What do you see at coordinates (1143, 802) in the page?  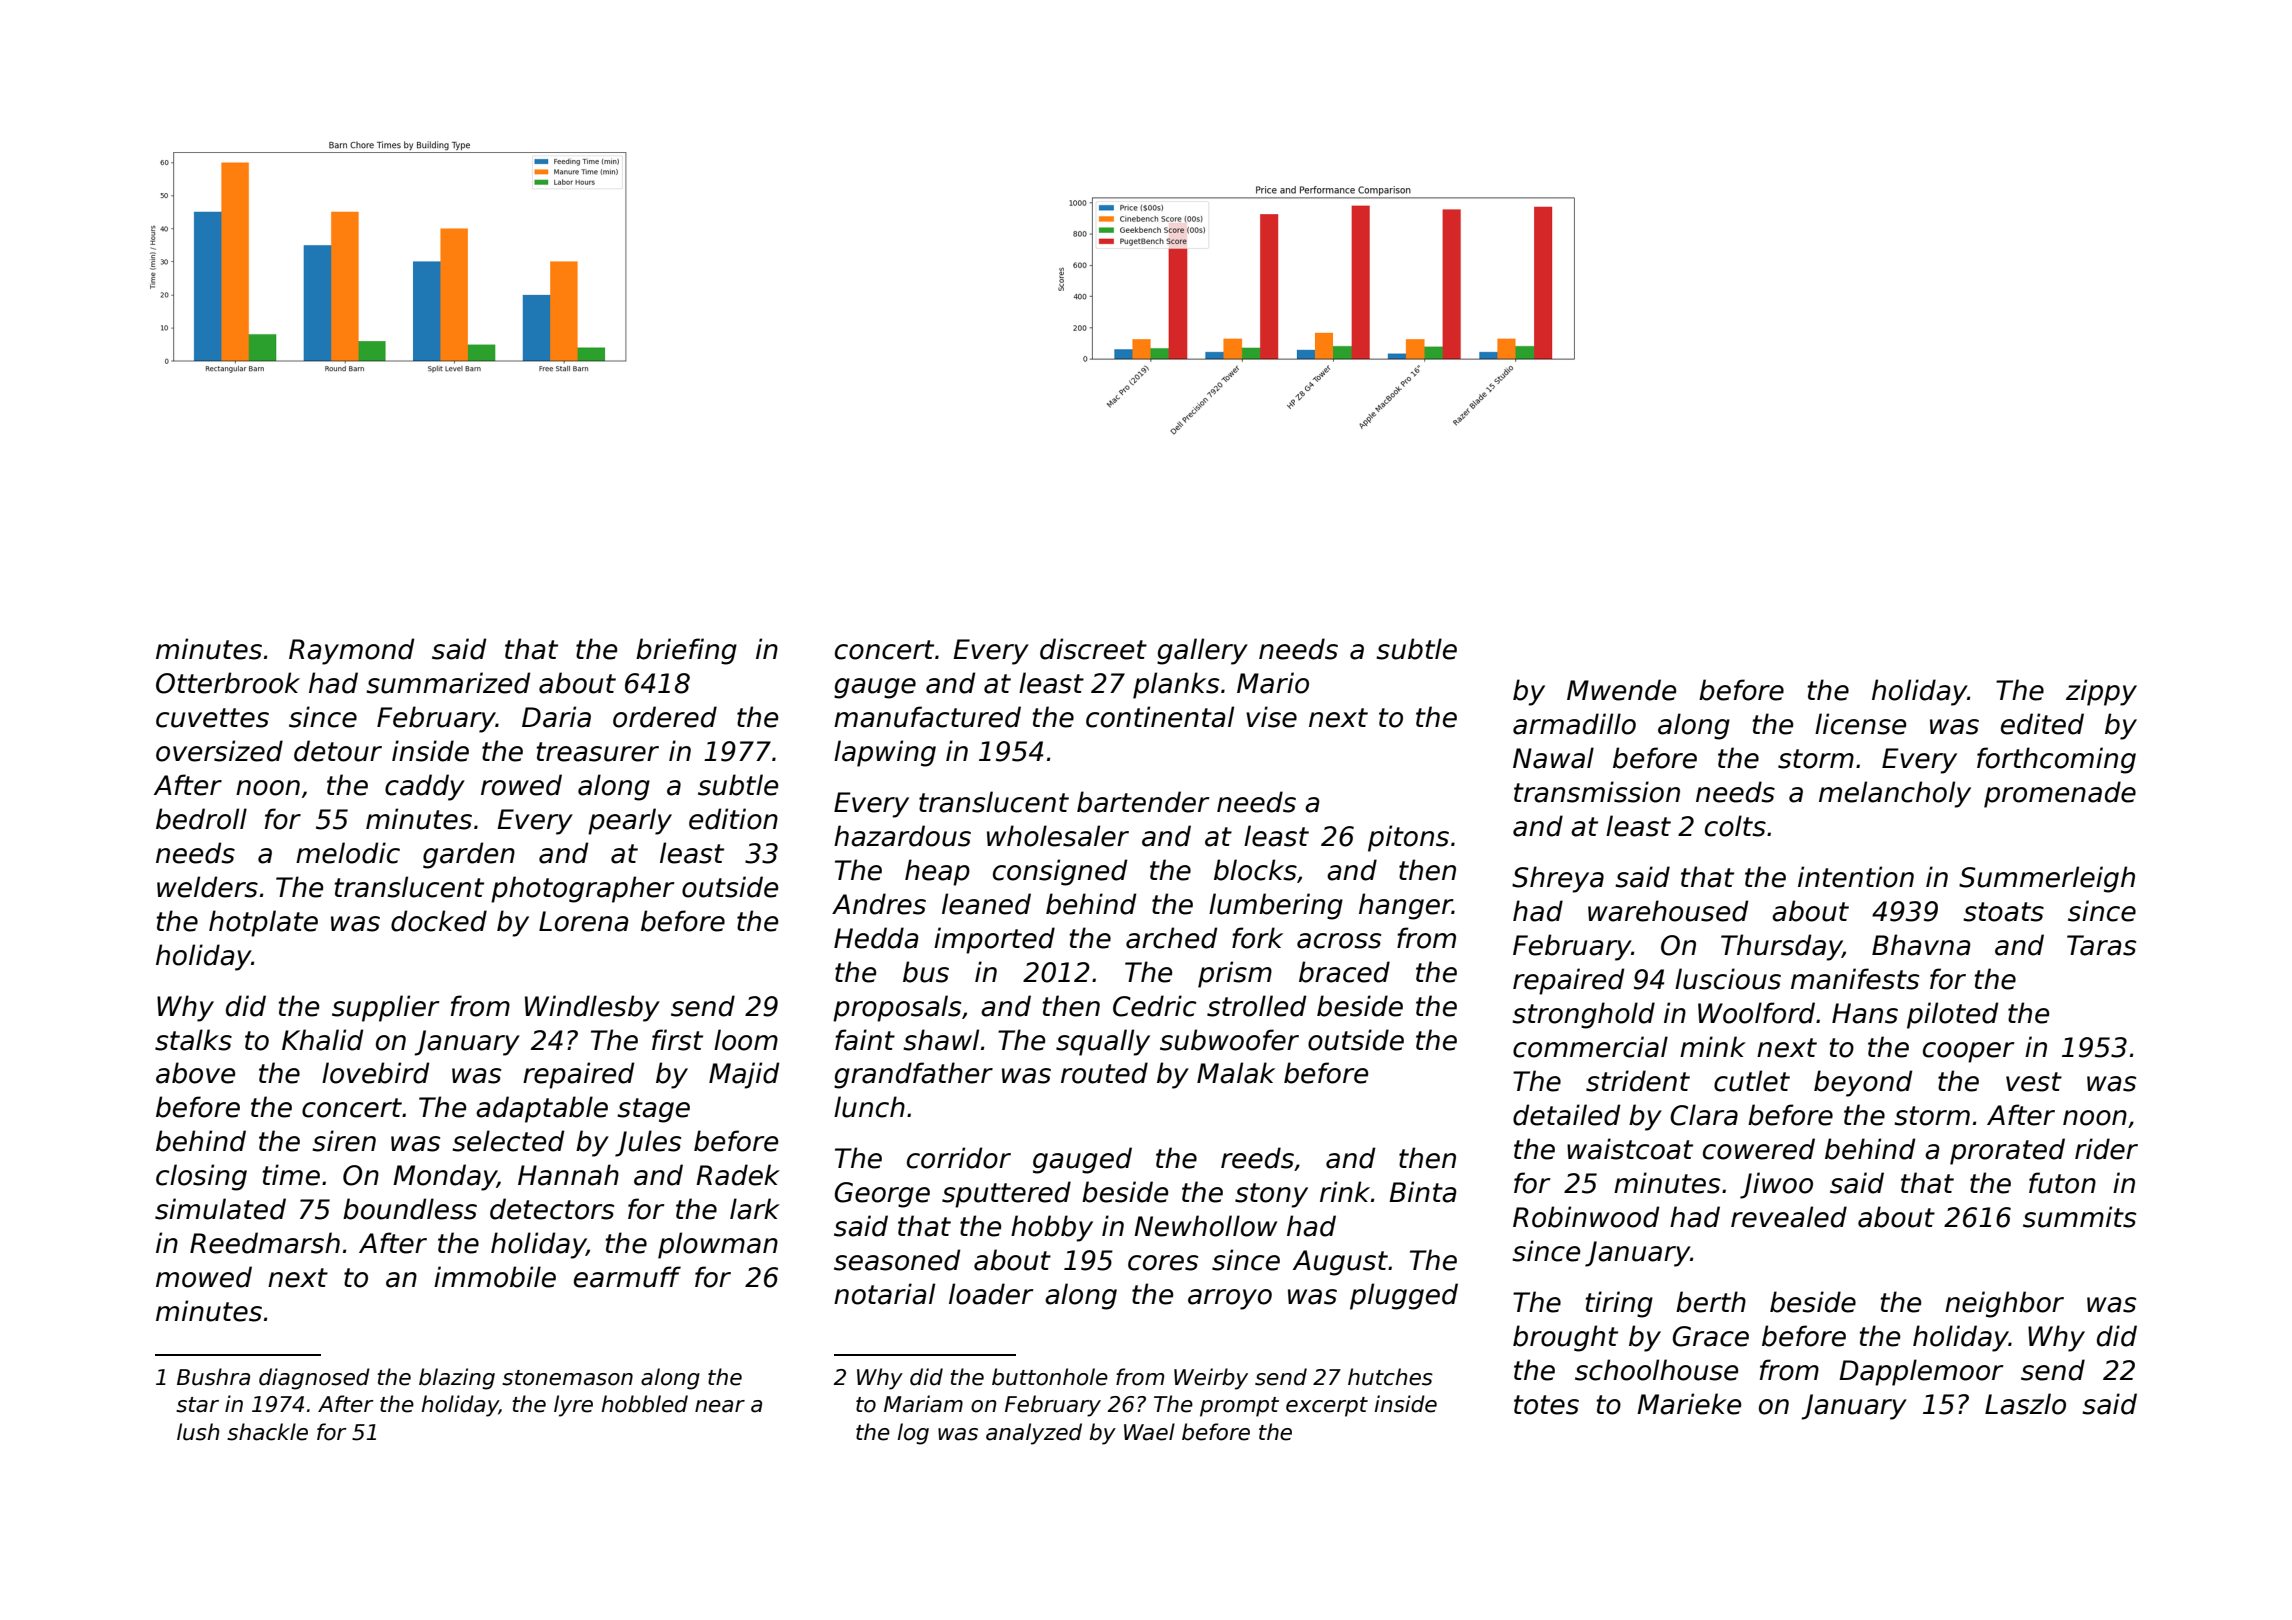 I see `bartender` at bounding box center [1143, 802].
